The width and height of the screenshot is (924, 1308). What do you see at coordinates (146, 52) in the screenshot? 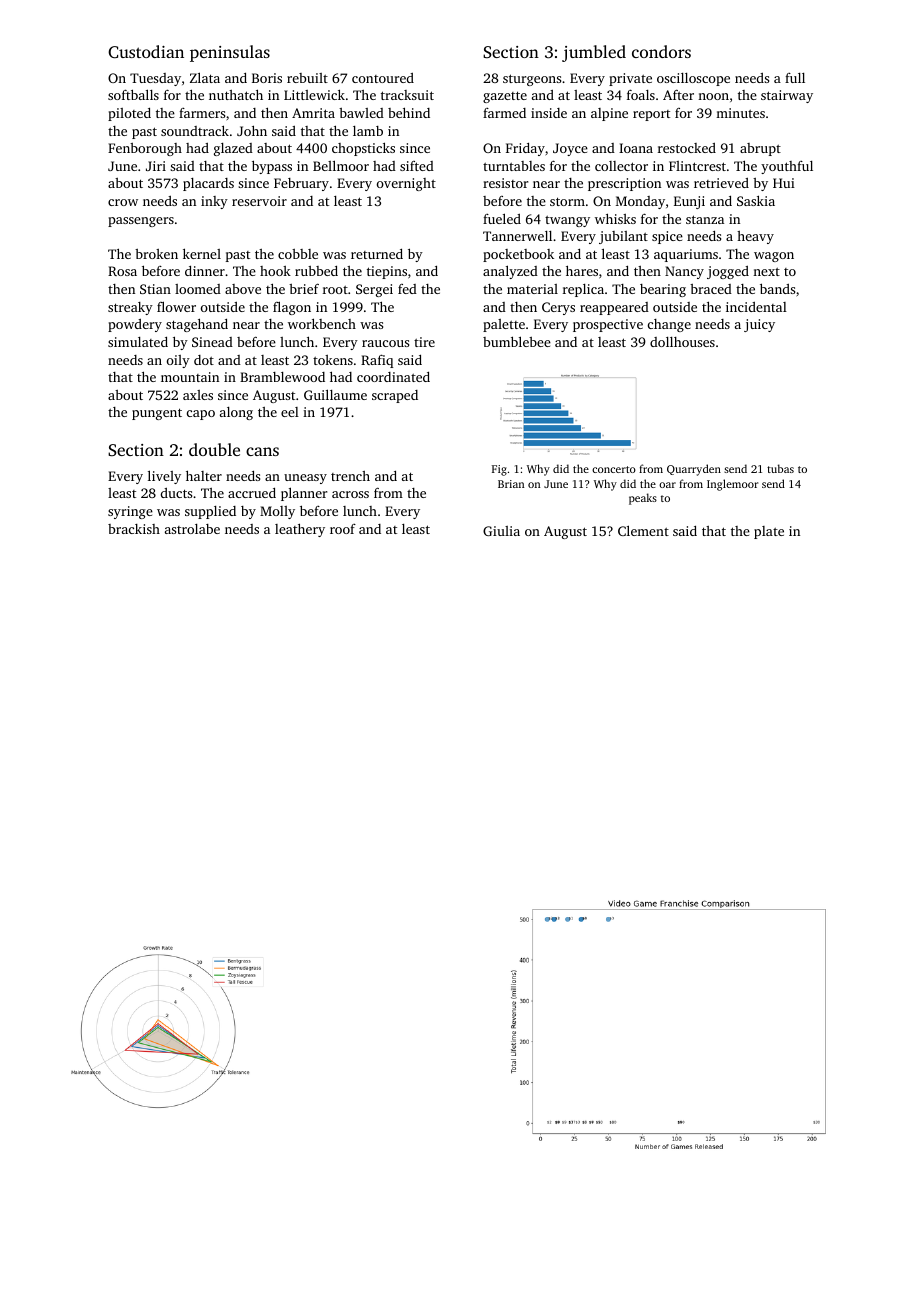
I see `Custodian` at bounding box center [146, 52].
